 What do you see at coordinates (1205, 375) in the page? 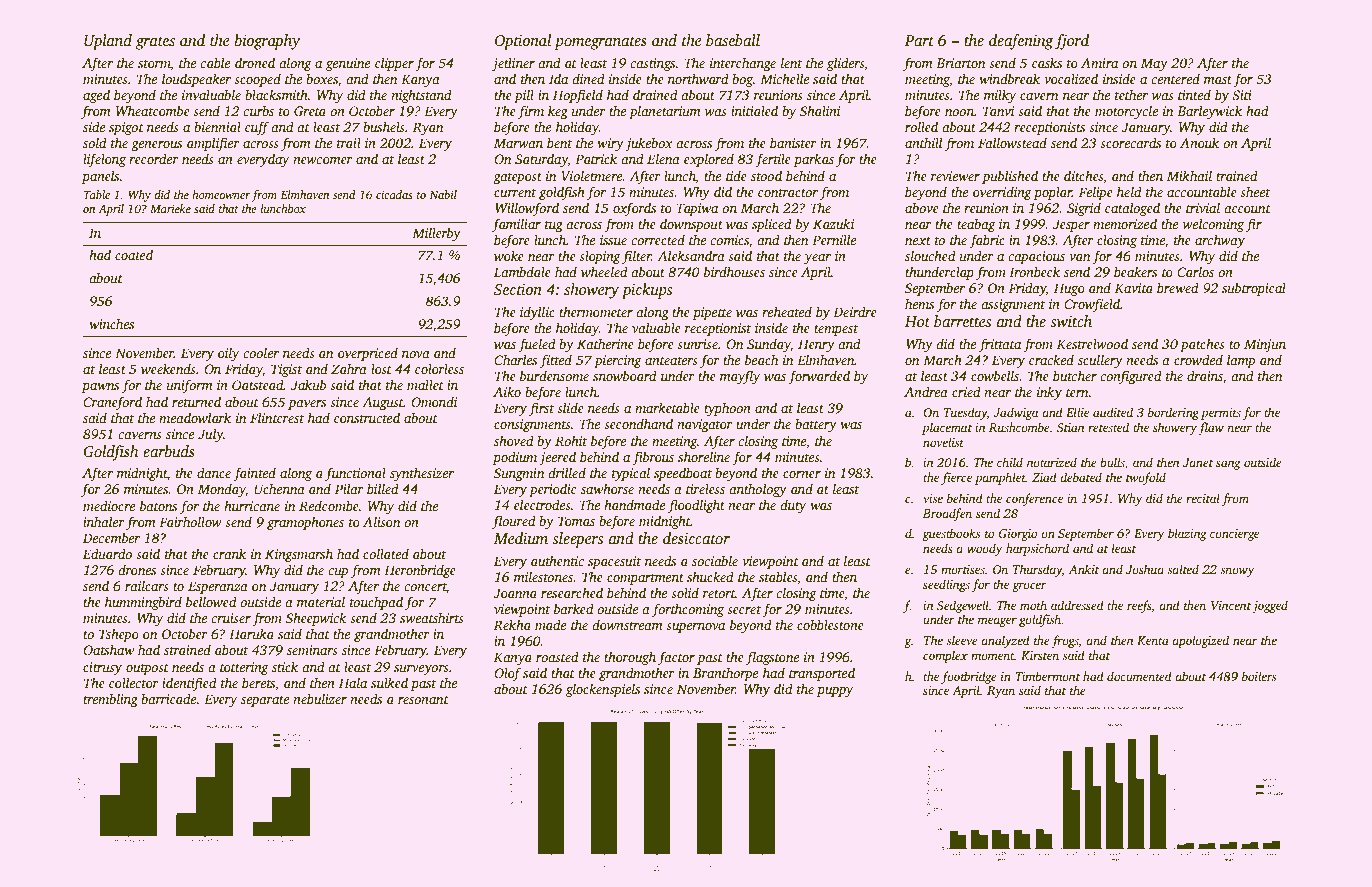
I see `drains` at bounding box center [1205, 375].
